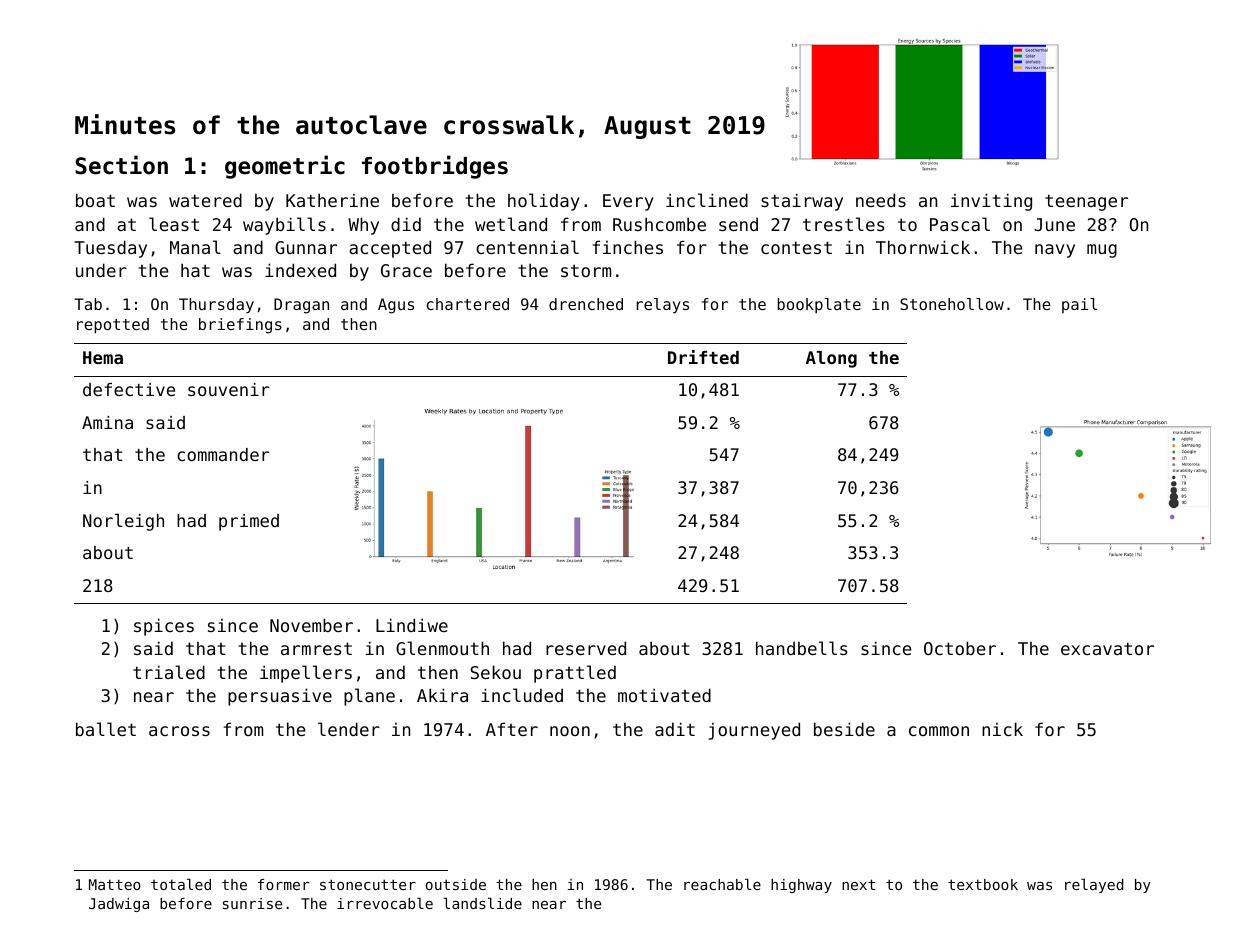  Describe the element at coordinates (252, 903) in the screenshot. I see `sunrise` at that location.
